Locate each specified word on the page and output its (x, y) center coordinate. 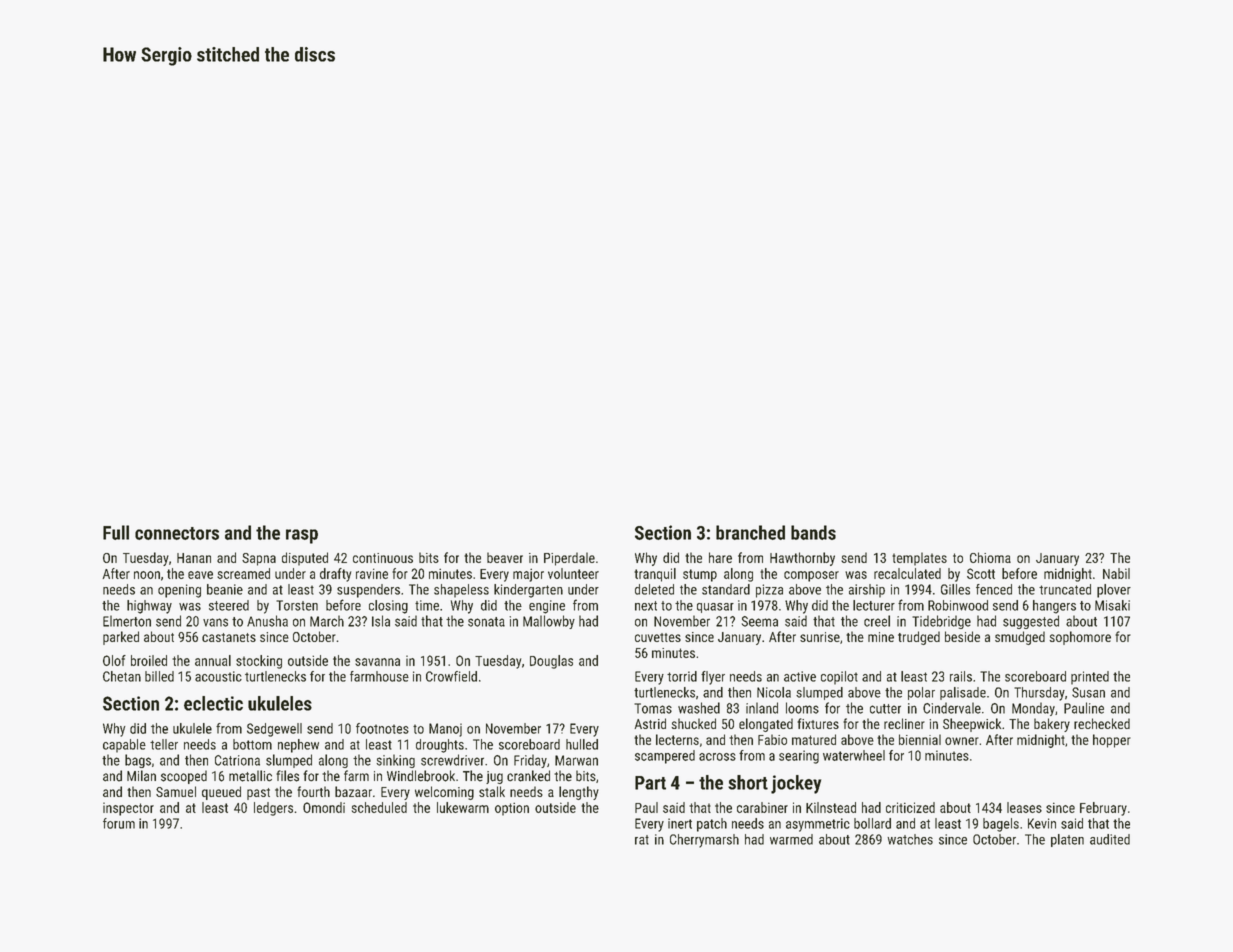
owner (962, 741)
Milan (141, 776)
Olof (114, 660)
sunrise (820, 637)
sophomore (1080, 638)
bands (813, 532)
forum (119, 823)
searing (799, 757)
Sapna (259, 559)
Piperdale (569, 559)
